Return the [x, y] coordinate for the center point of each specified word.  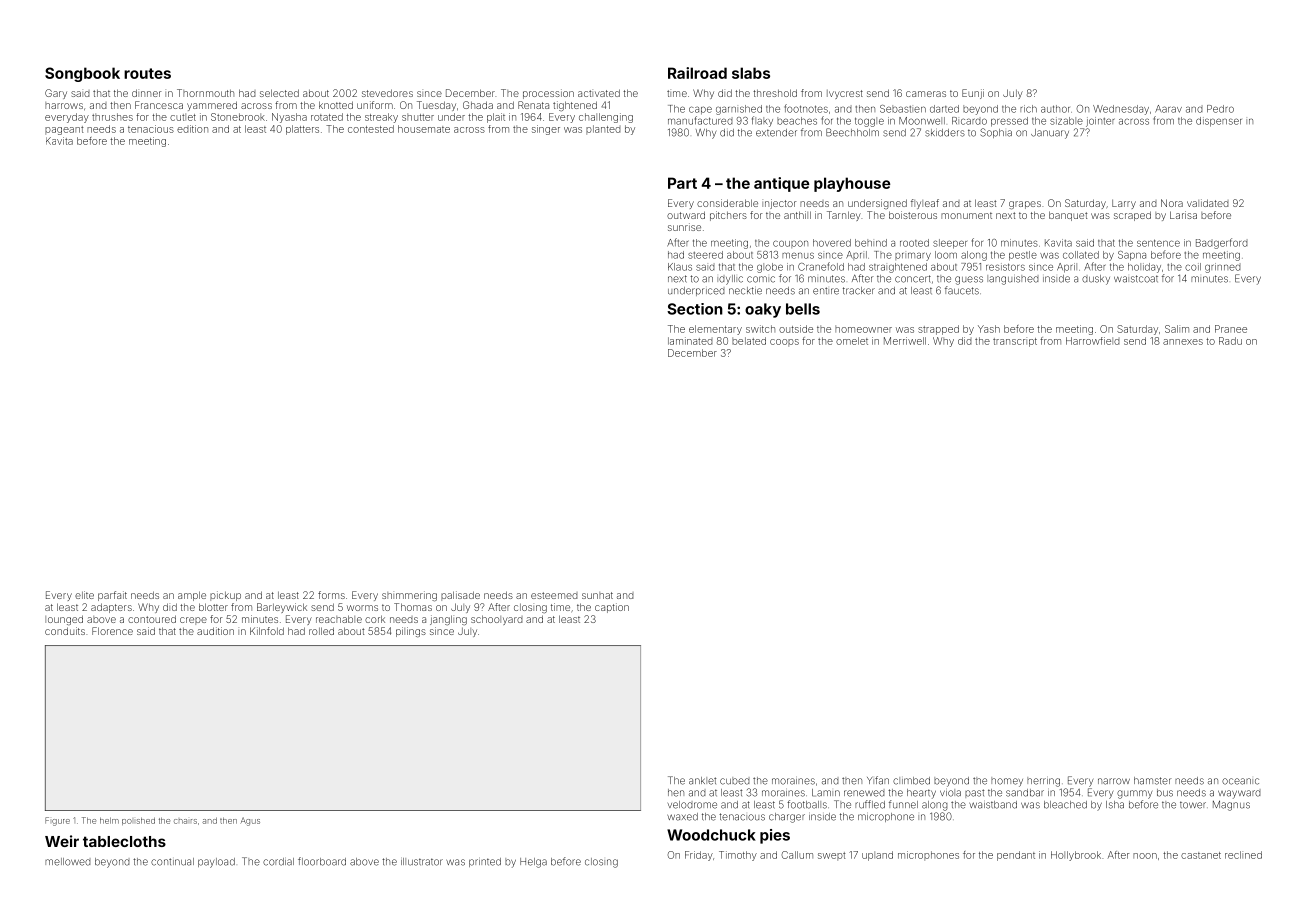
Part [682, 183]
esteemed [554, 595]
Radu [1230, 341]
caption [612, 608]
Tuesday [436, 106]
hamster [1153, 781]
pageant [64, 130]
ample [192, 596]
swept [831, 856]
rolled [321, 631]
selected [279, 93]
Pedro [1220, 109]
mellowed [68, 862]
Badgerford [1222, 243]
